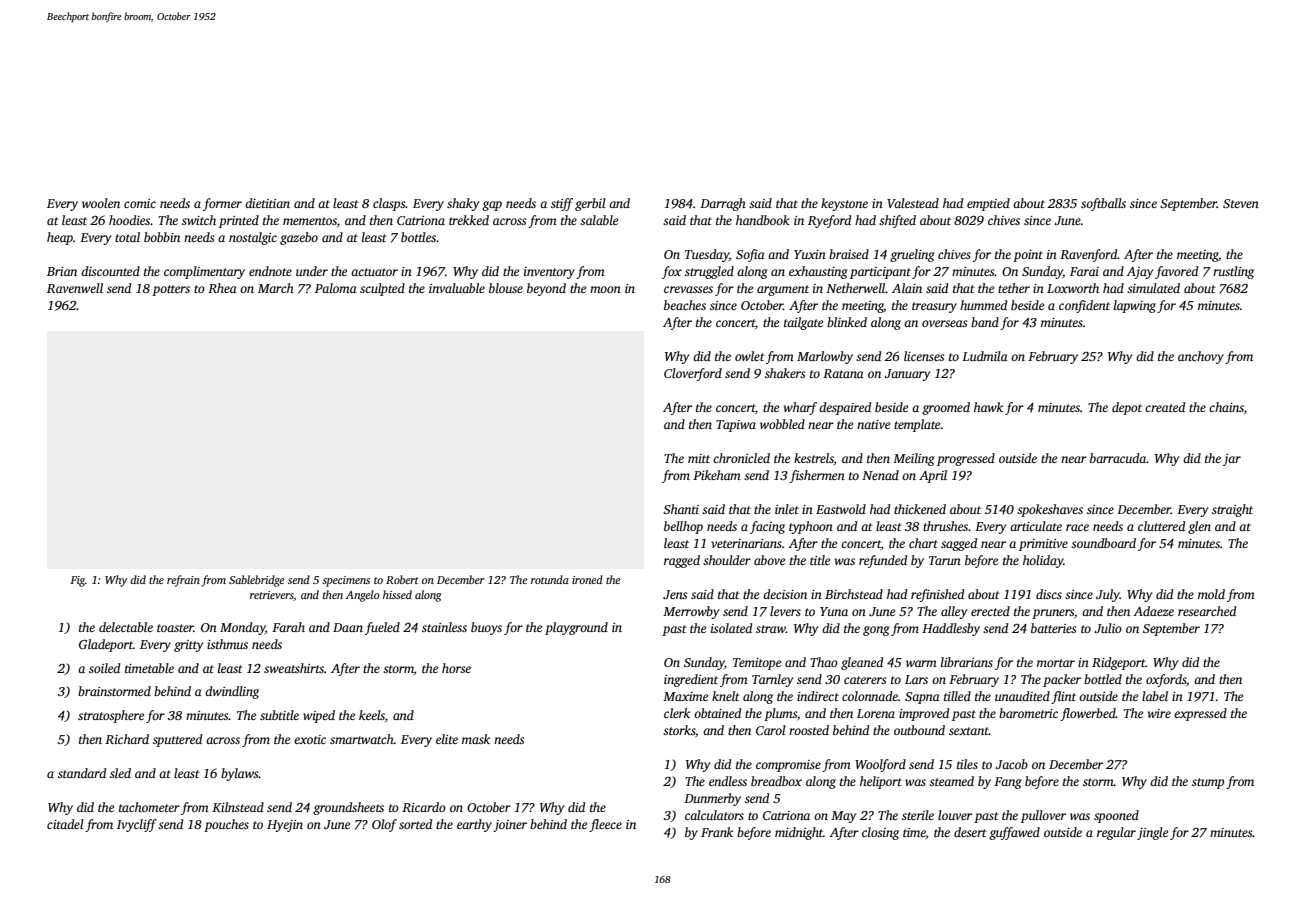 This screenshot has width=1308, height=924. Describe the element at coordinates (1073, 288) in the screenshot. I see `Loxworth` at that location.
